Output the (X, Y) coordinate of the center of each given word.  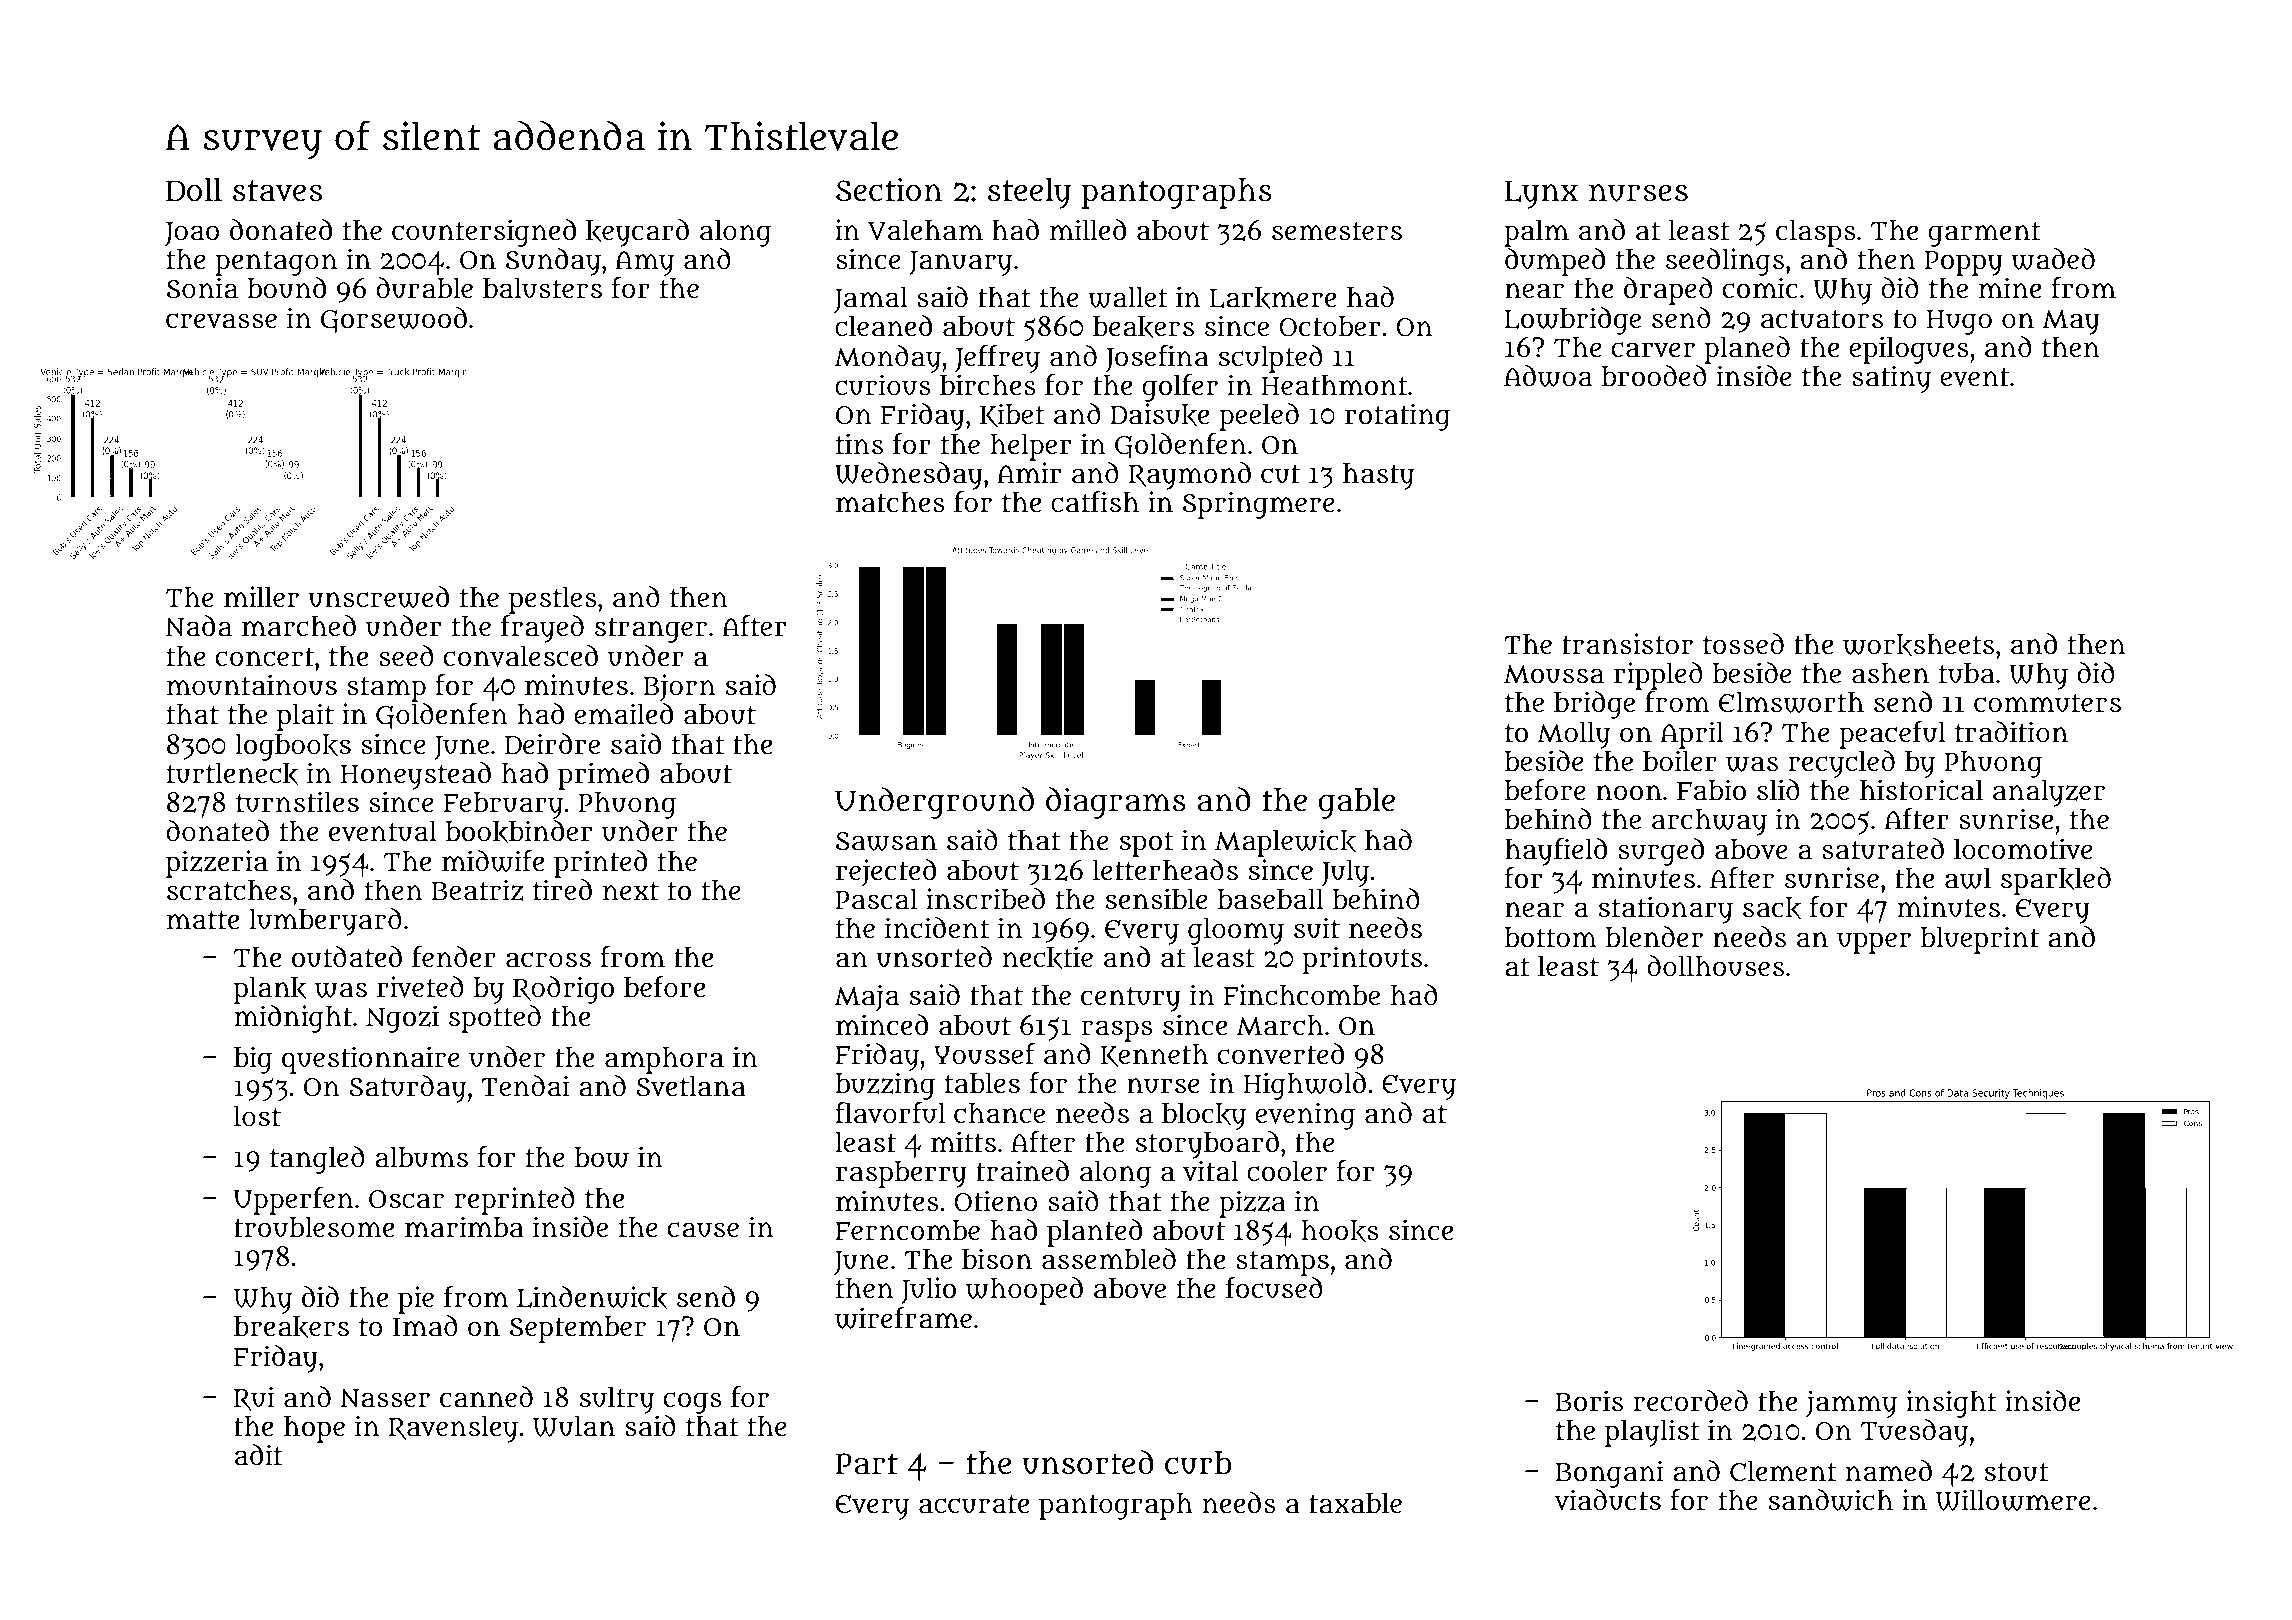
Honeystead (416, 776)
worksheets (1918, 645)
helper (1031, 447)
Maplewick (1285, 843)
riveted (420, 987)
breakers (291, 1327)
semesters (1337, 231)
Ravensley (453, 1429)
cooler (1287, 1171)
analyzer (2049, 793)
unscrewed (378, 597)
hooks (1340, 1231)
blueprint (1980, 940)
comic (1760, 288)
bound (286, 288)
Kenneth (1154, 1055)
